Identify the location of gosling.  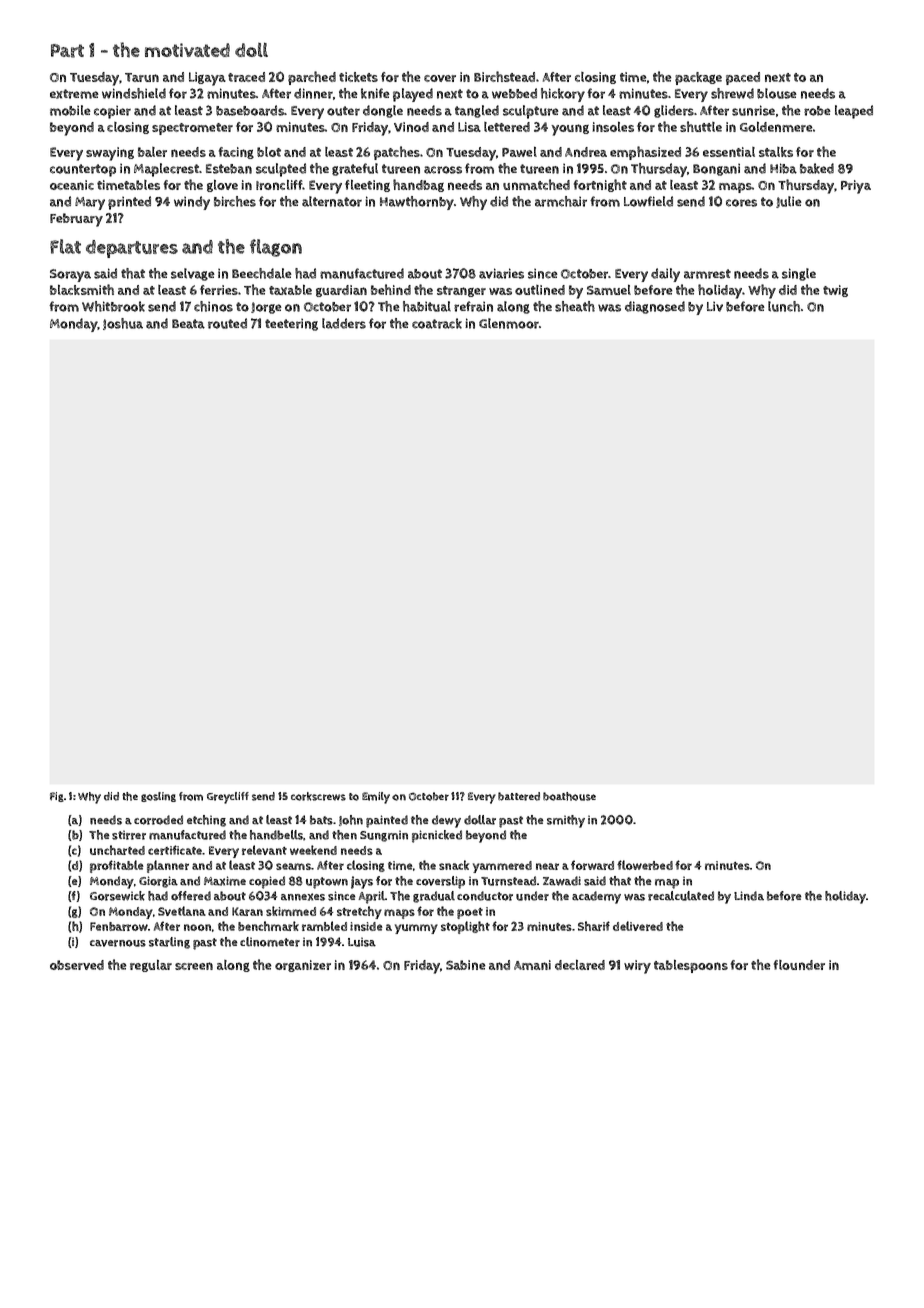
(158, 797).
